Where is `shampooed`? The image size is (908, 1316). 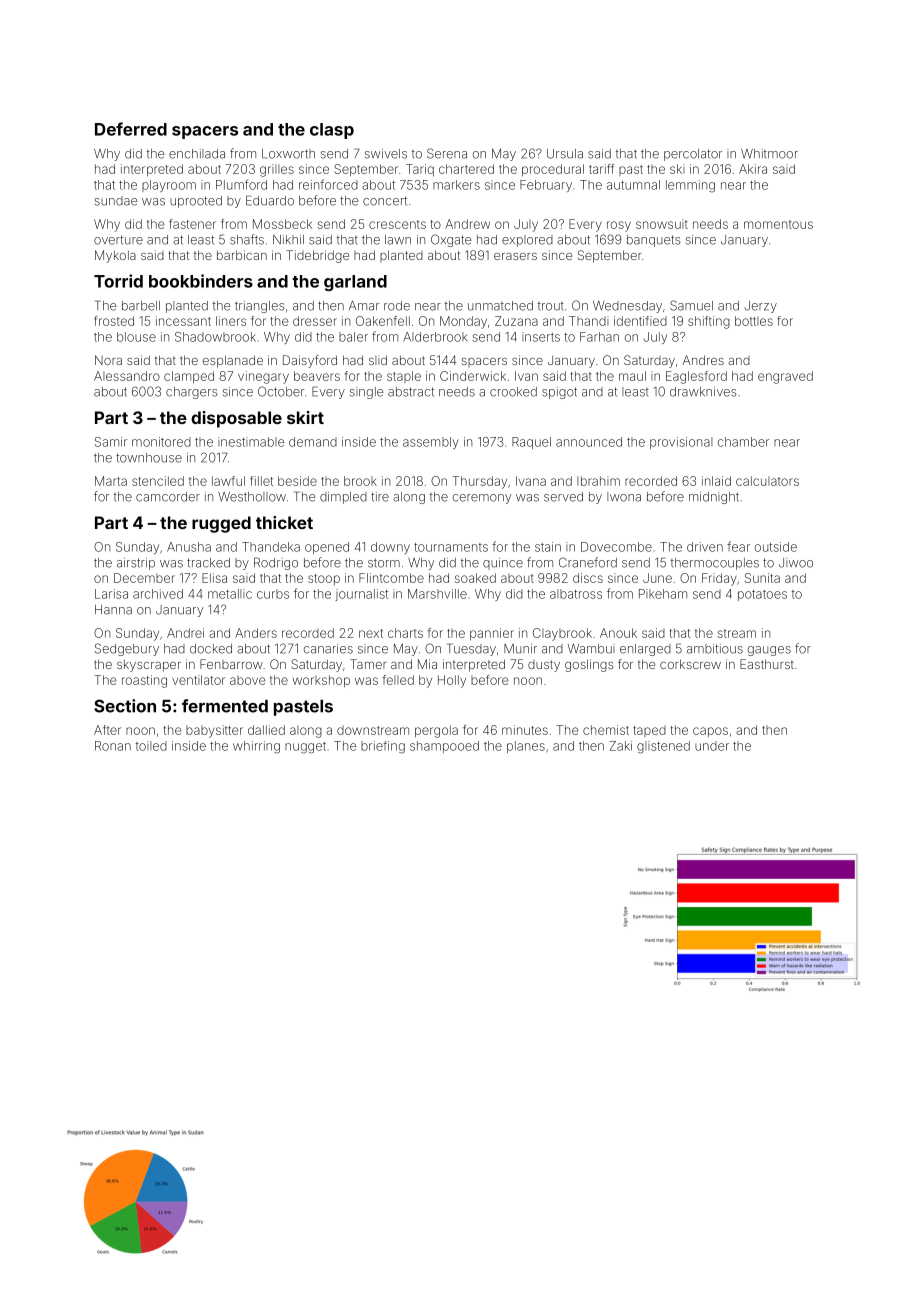 shampooed is located at coordinates (444, 747).
